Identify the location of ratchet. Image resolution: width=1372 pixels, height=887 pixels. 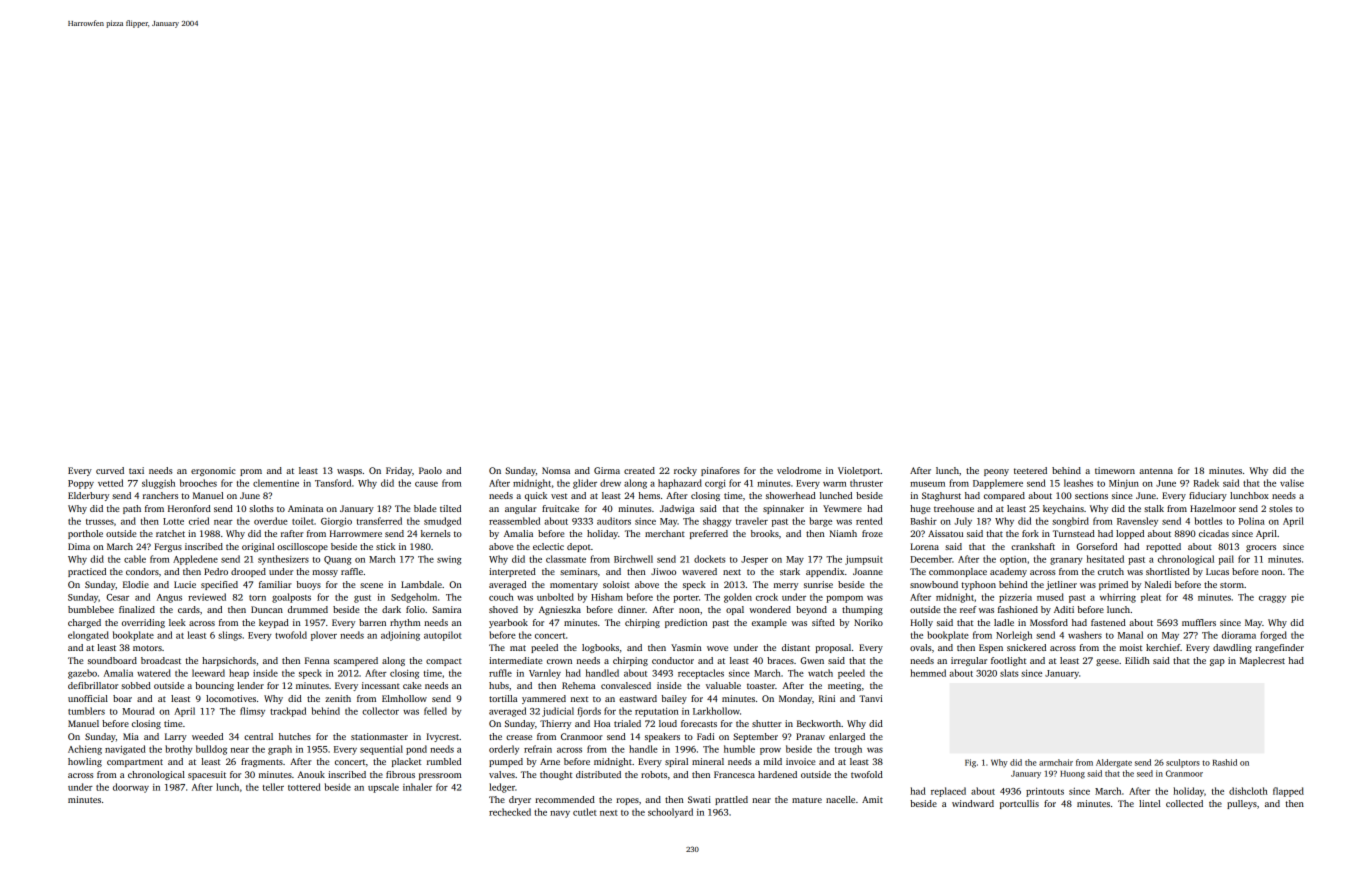
(170, 533).
